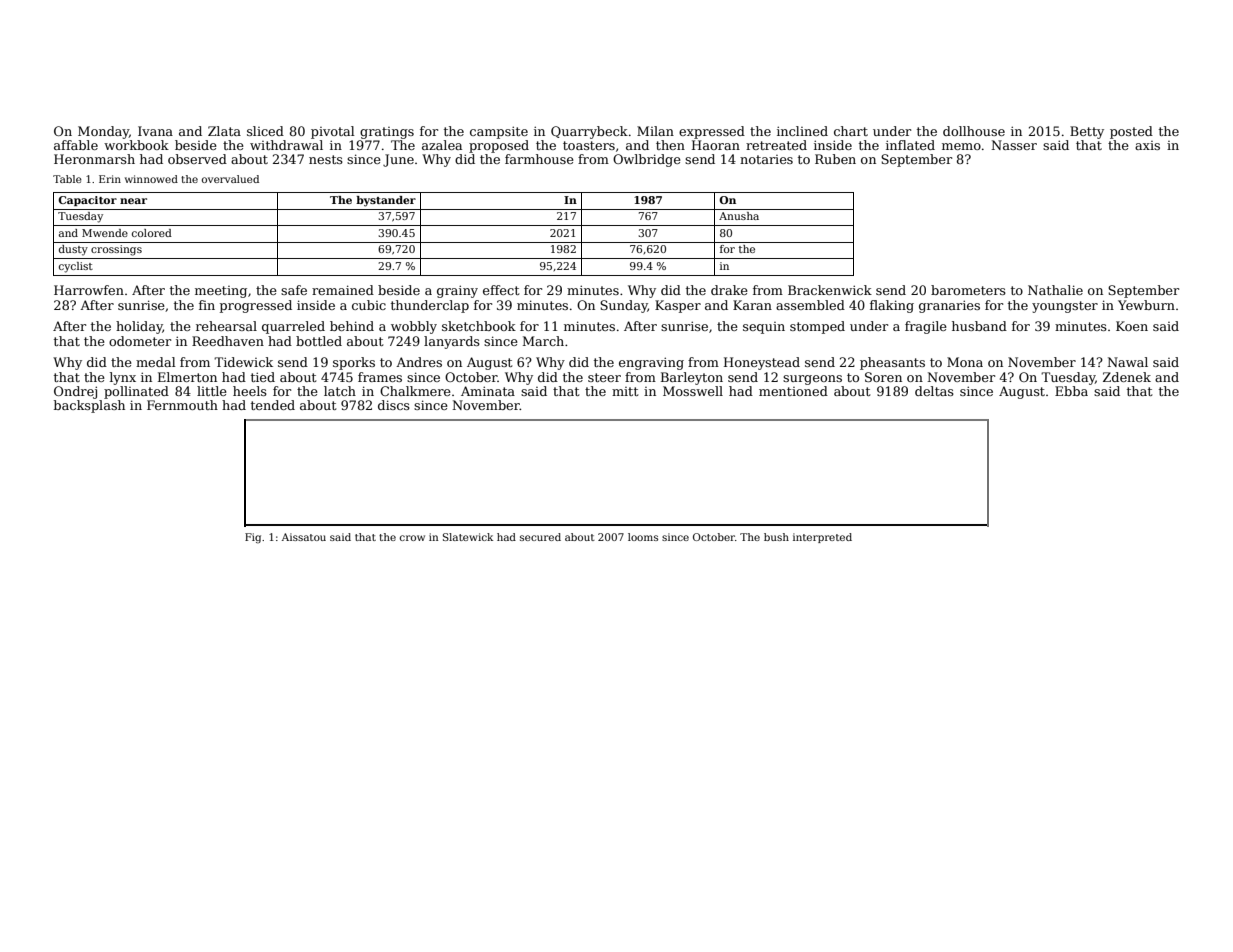 This image has width=1233, height=952. What do you see at coordinates (394, 405) in the image?
I see `discs` at bounding box center [394, 405].
